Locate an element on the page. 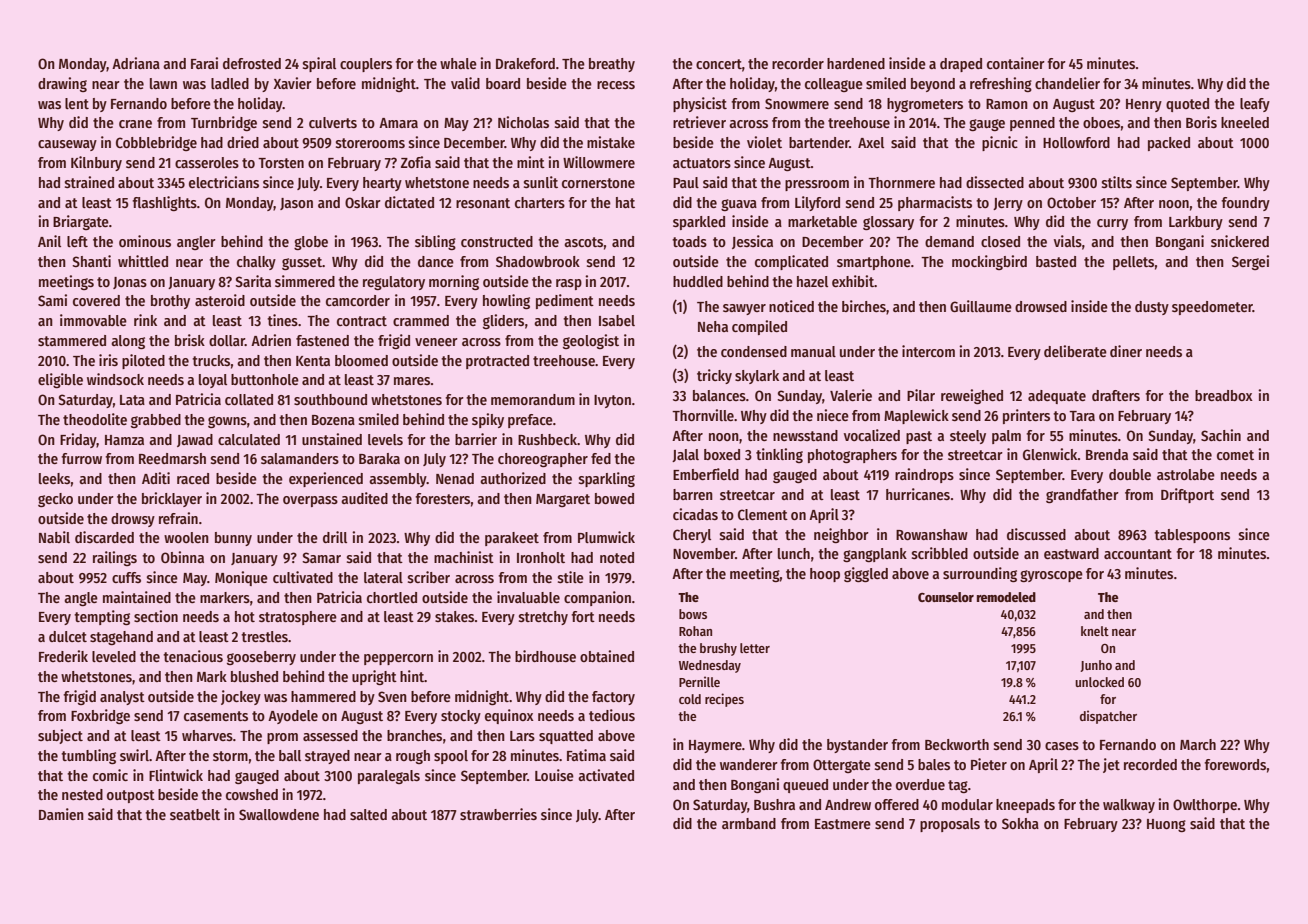 This image has width=1308, height=924. Damien is located at coordinates (61, 814).
